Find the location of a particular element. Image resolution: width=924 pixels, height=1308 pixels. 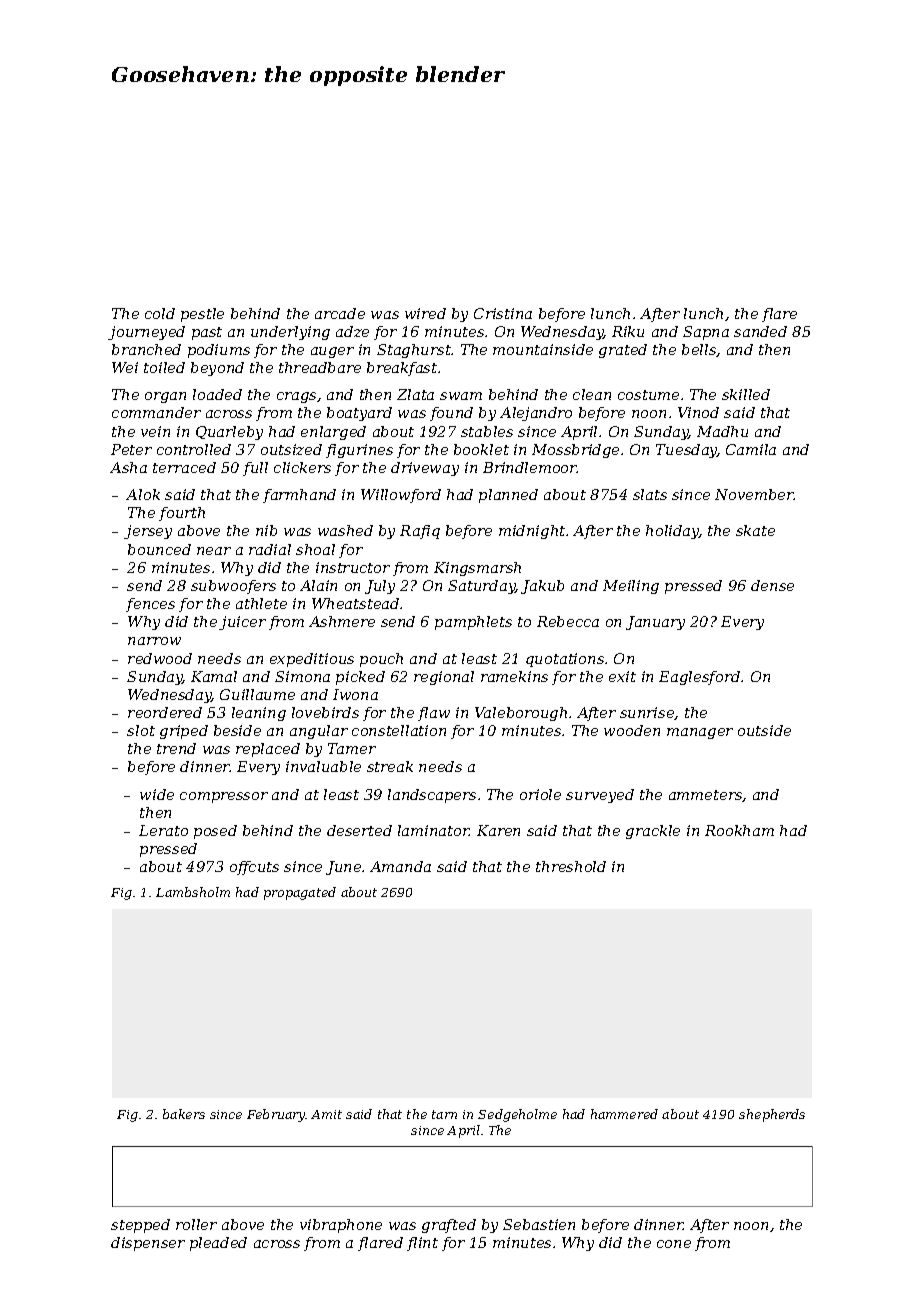

hammered is located at coordinates (624, 1114).
